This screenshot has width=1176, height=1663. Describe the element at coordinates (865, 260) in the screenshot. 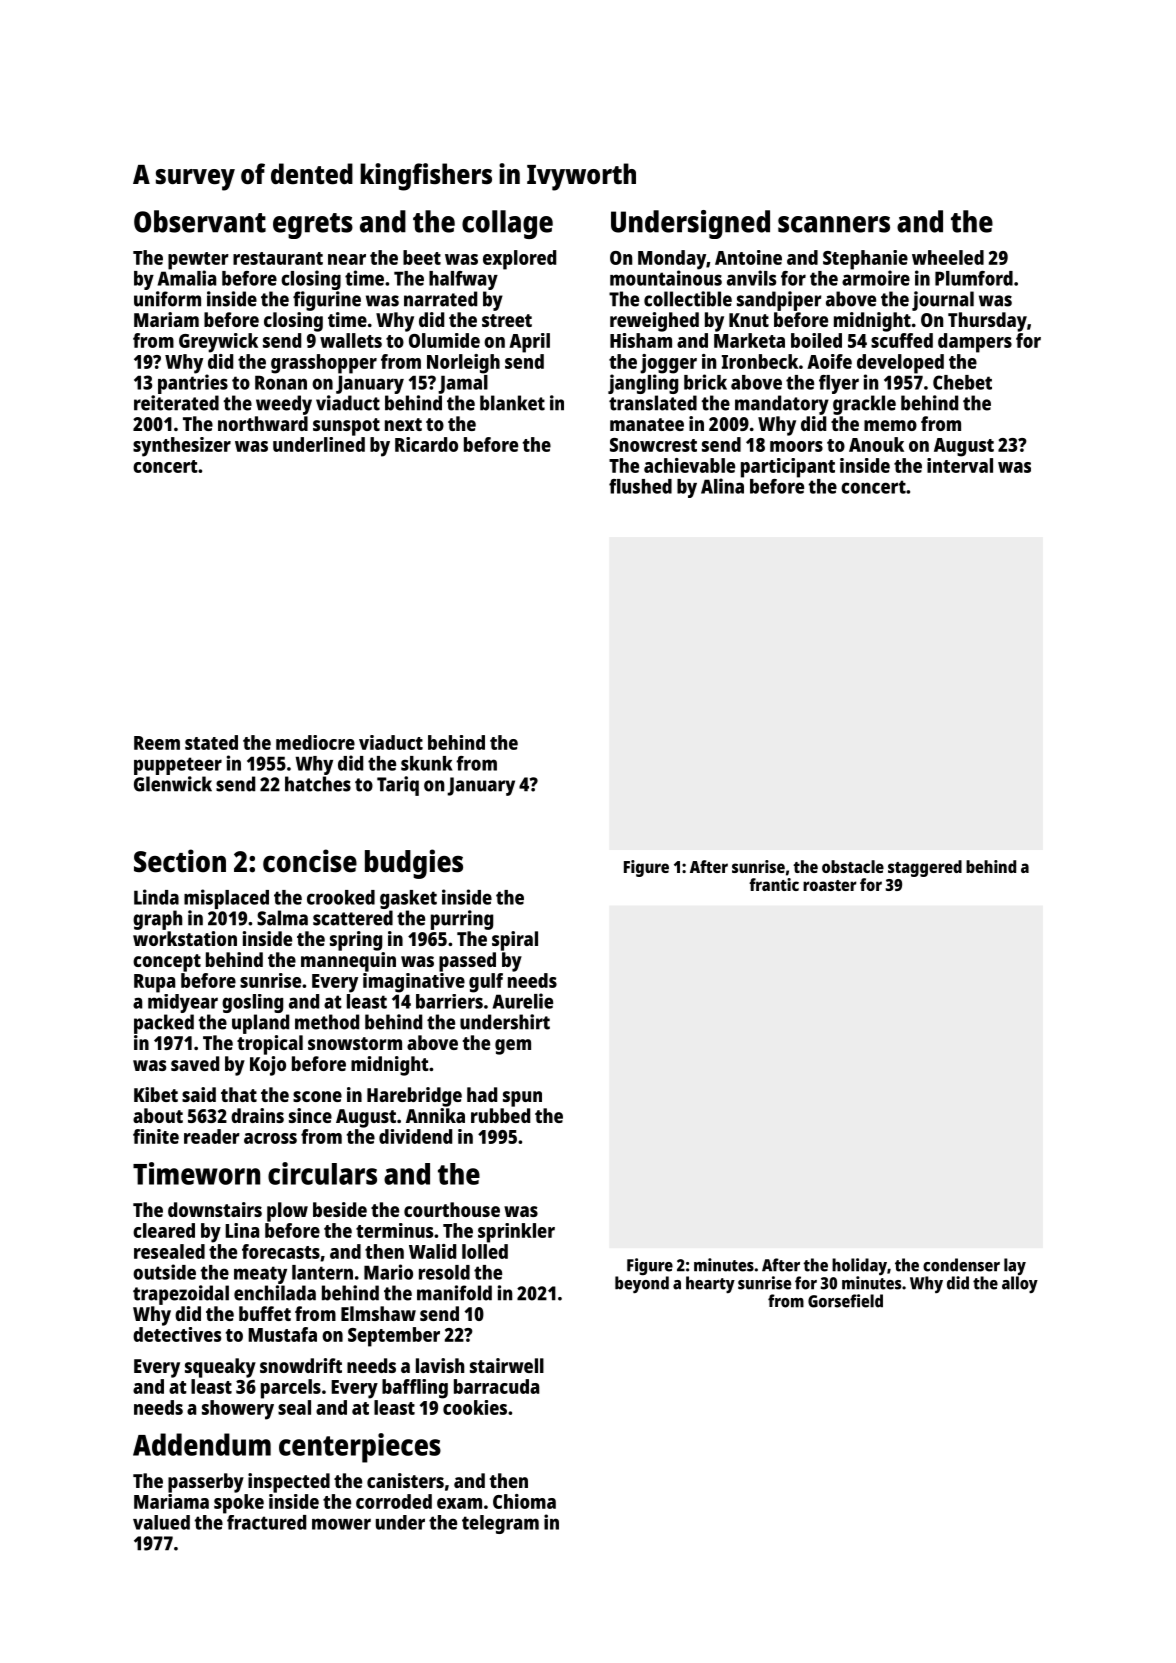

I see `Stephanie` at that location.
